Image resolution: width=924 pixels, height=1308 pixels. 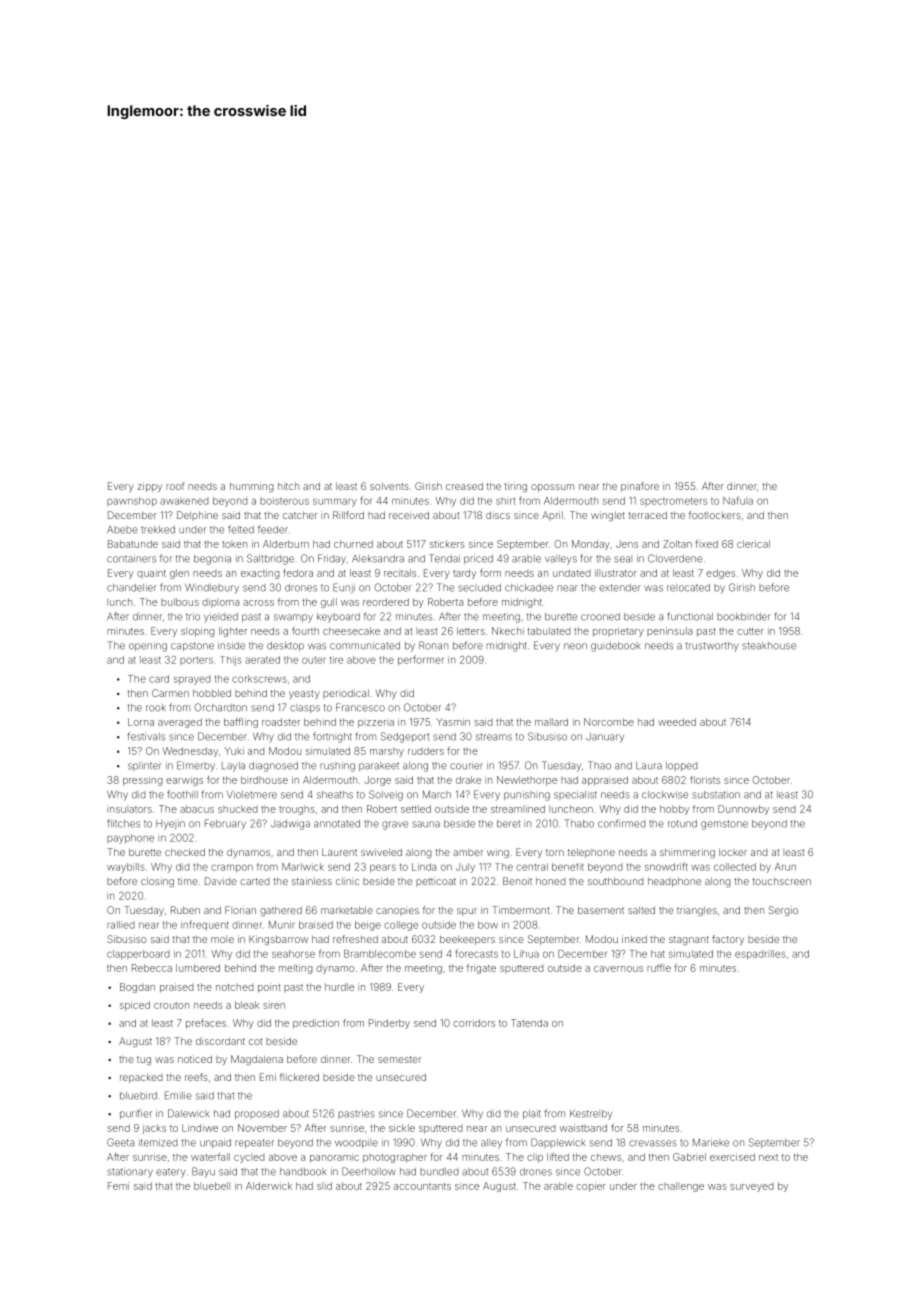 What do you see at coordinates (118, 1186) in the document?
I see `Femi` at bounding box center [118, 1186].
